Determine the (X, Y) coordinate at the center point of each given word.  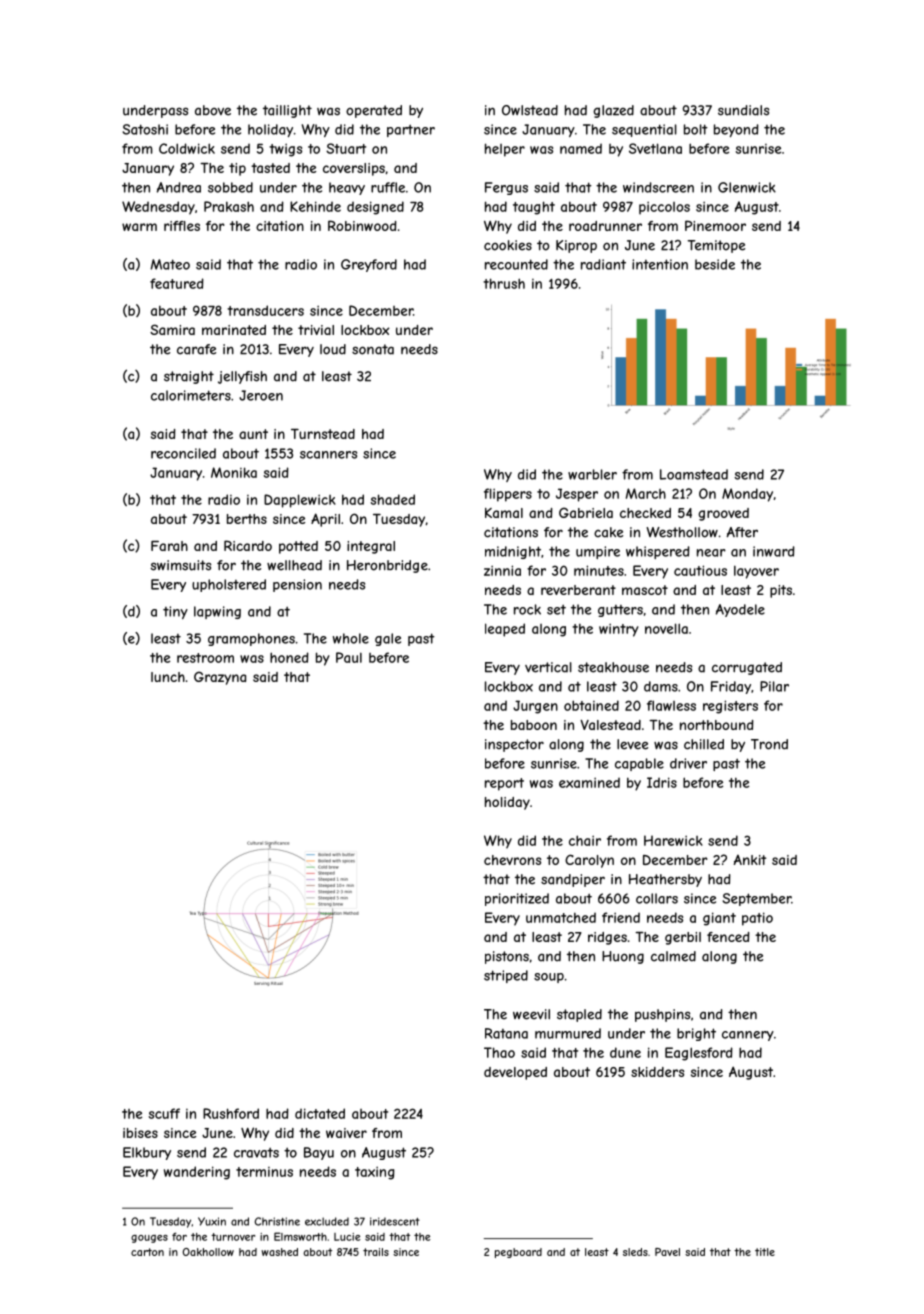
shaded (393, 499)
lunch (168, 677)
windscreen (658, 187)
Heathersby (665, 880)
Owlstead (530, 110)
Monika (234, 472)
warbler (592, 474)
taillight (287, 111)
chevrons (512, 860)
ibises (140, 1133)
